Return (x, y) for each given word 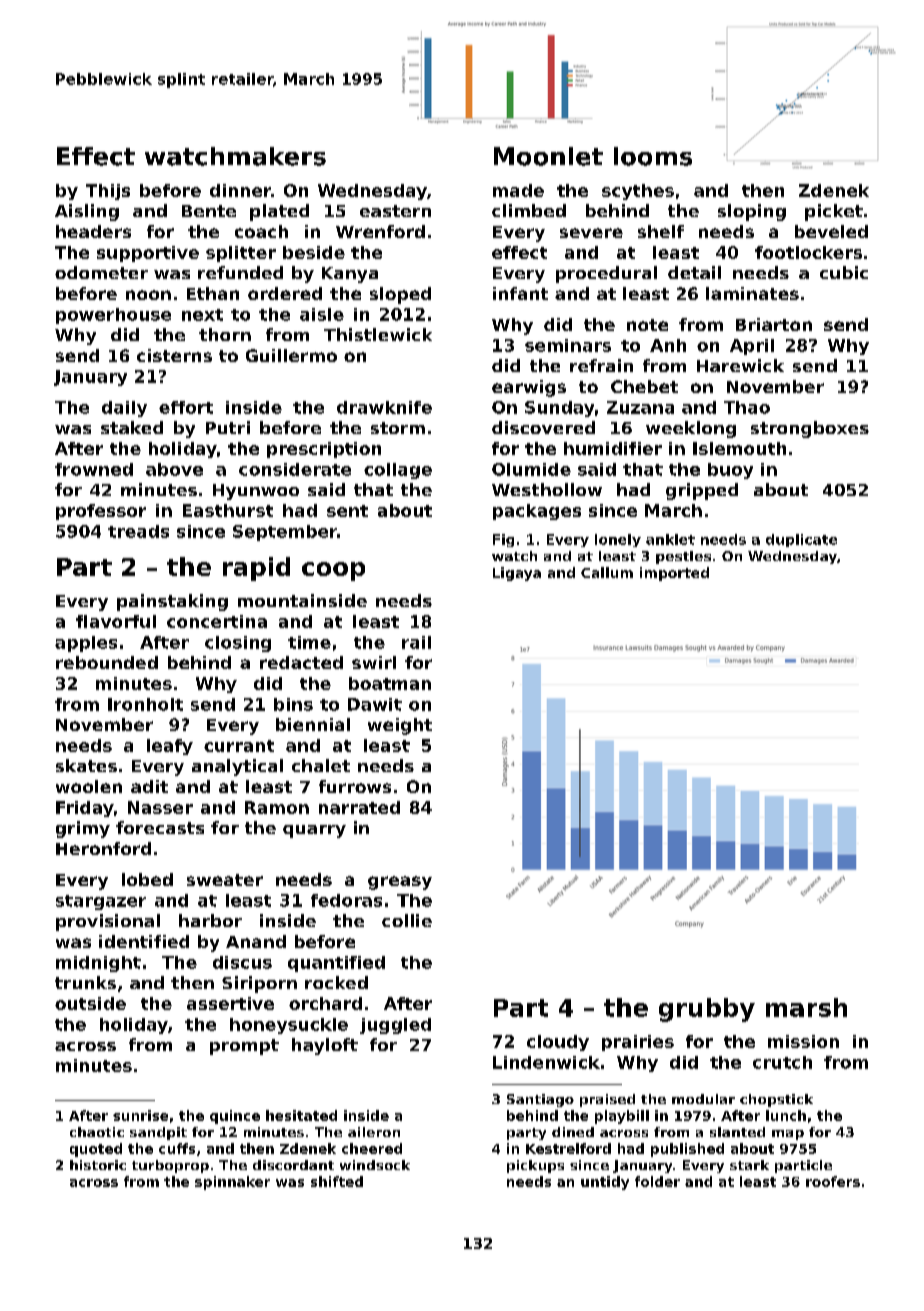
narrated (359, 807)
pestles (683, 557)
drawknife (384, 407)
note (647, 325)
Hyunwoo (256, 492)
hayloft (325, 1046)
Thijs (108, 192)
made (518, 190)
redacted (301, 662)
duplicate (801, 540)
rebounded (107, 662)
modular (703, 1099)
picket (834, 212)
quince (235, 1117)
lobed (147, 879)
